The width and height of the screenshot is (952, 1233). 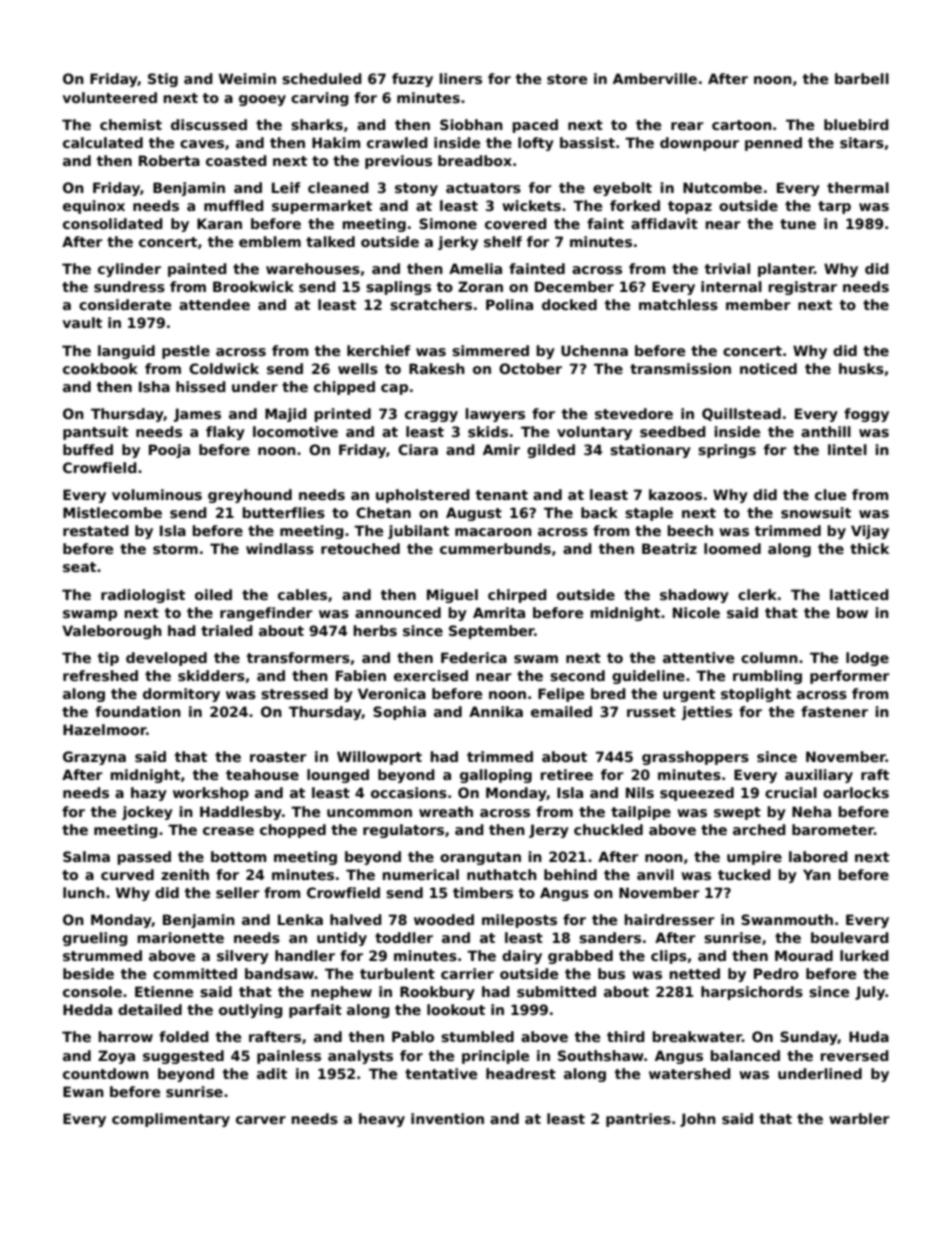 I want to click on trialed, so click(x=227, y=630).
